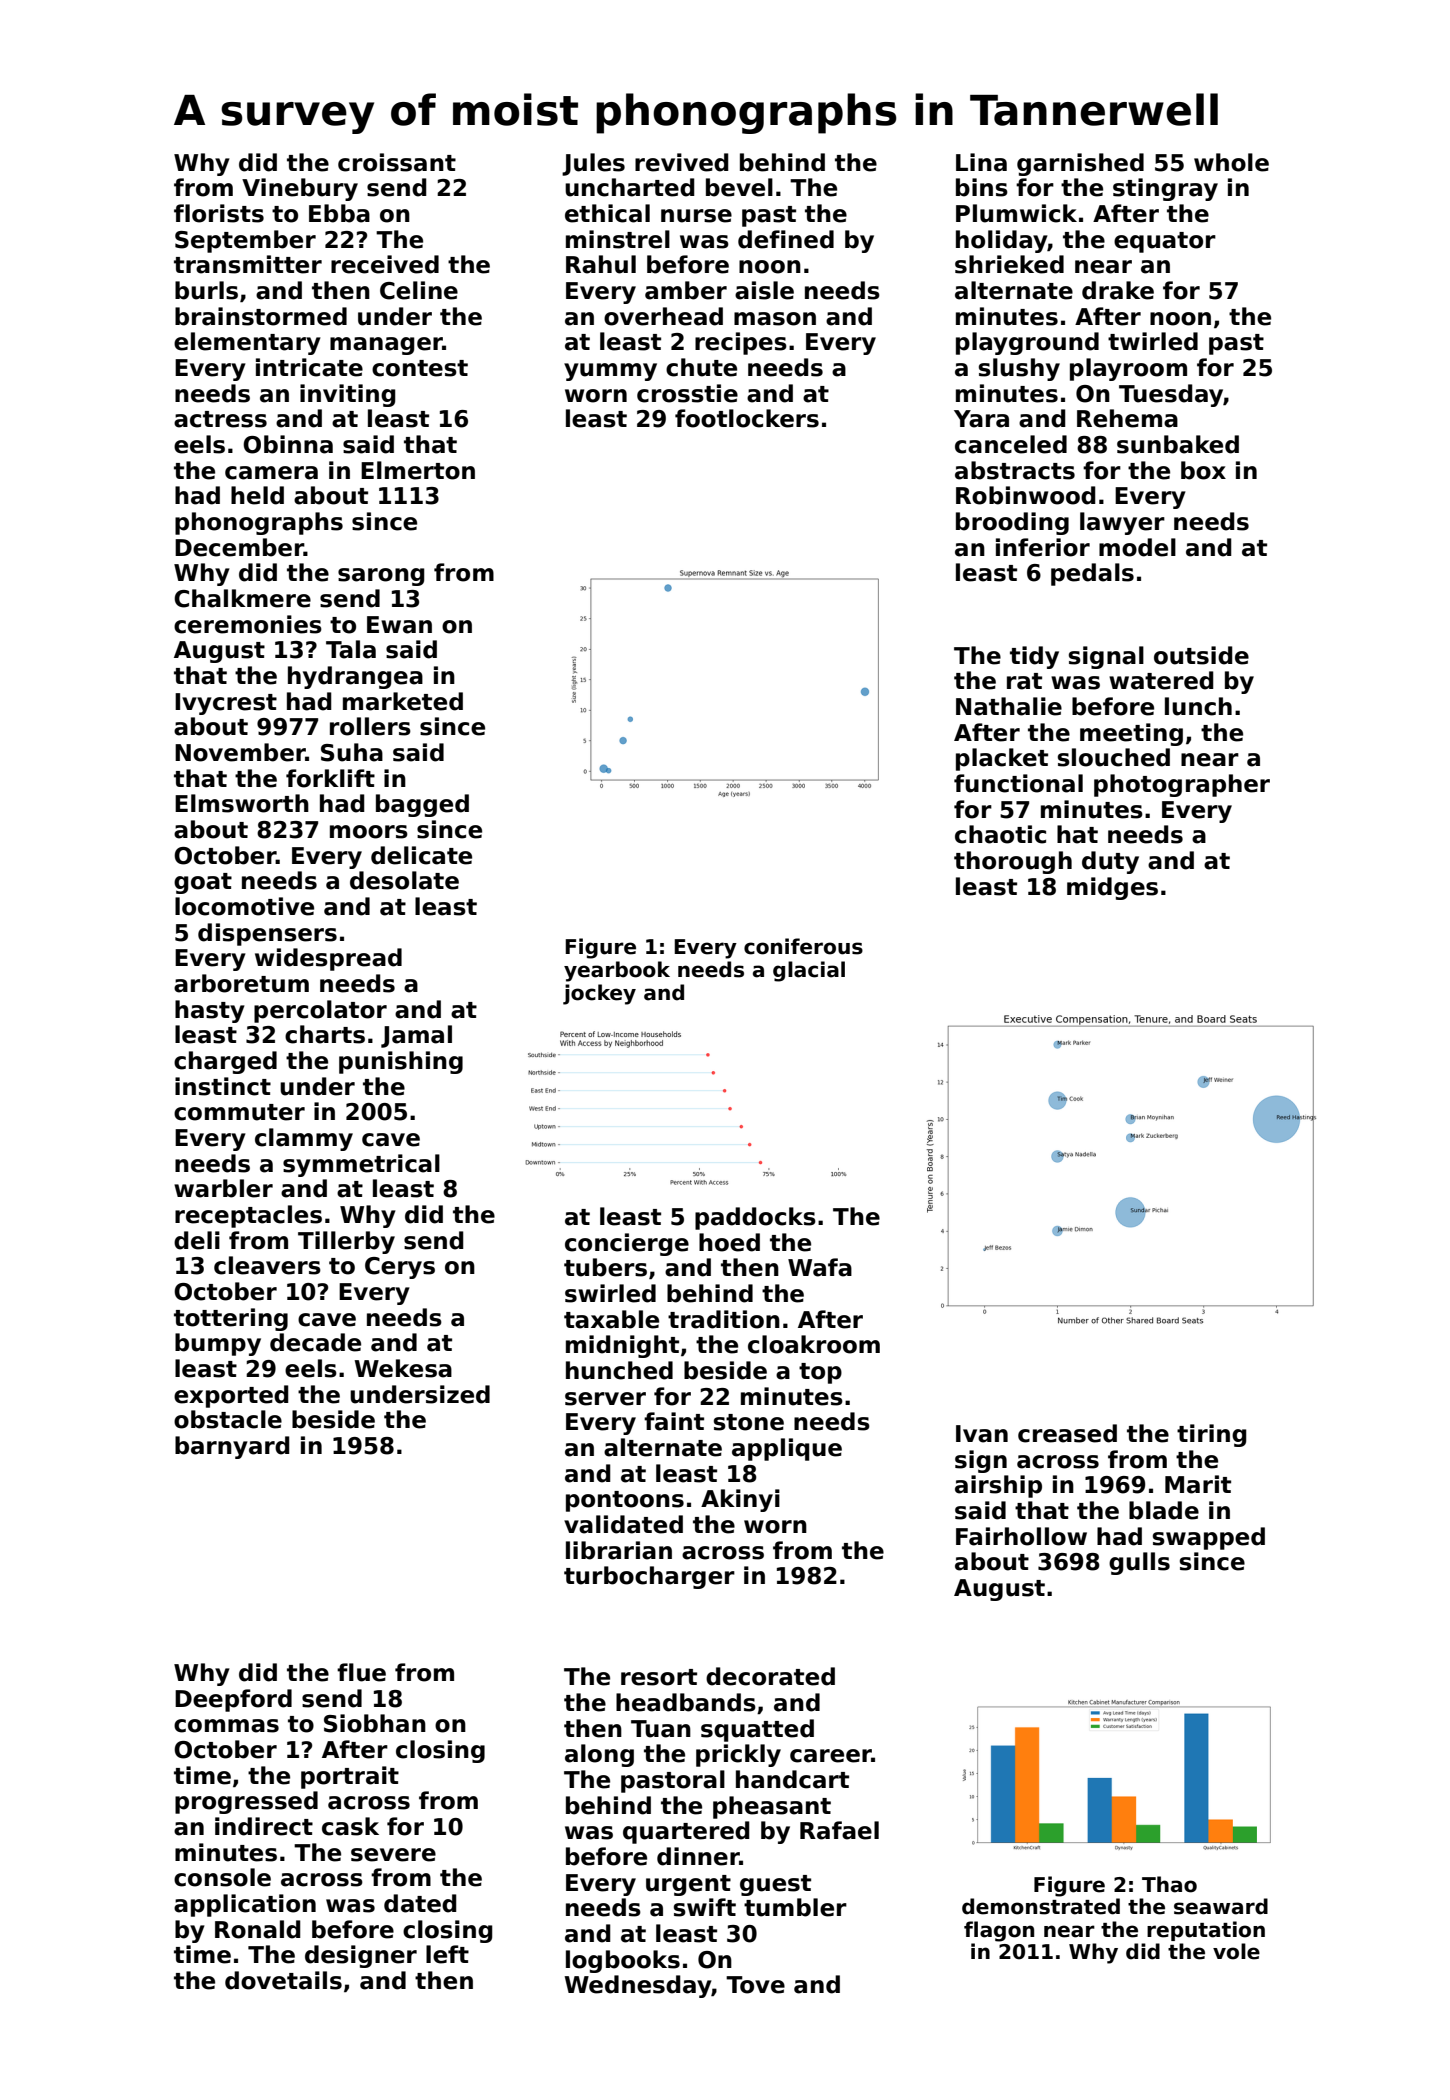 The image size is (1450, 2100). I want to click on midges, so click(1112, 888).
